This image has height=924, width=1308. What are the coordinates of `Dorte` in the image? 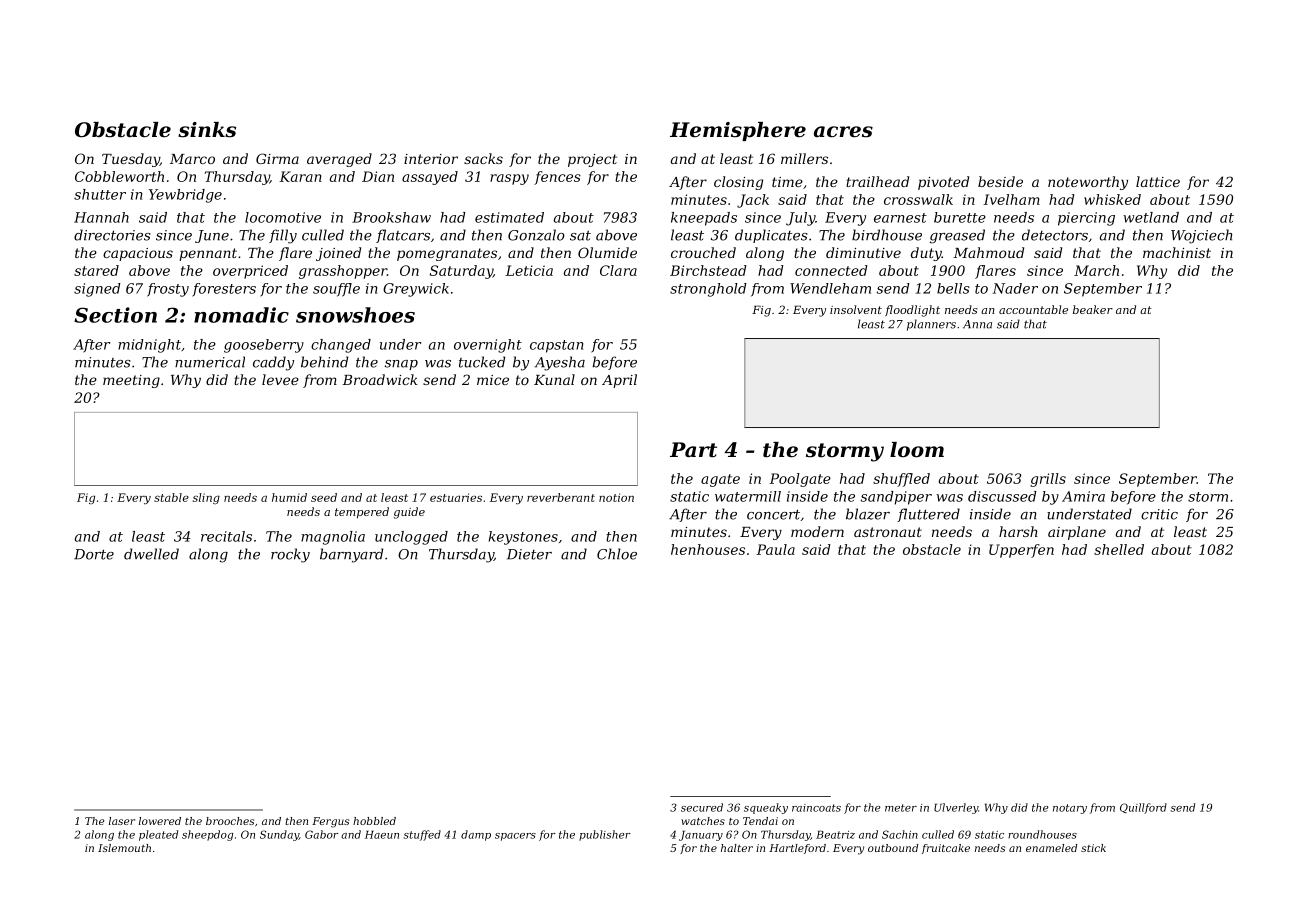 It's located at (94, 554).
